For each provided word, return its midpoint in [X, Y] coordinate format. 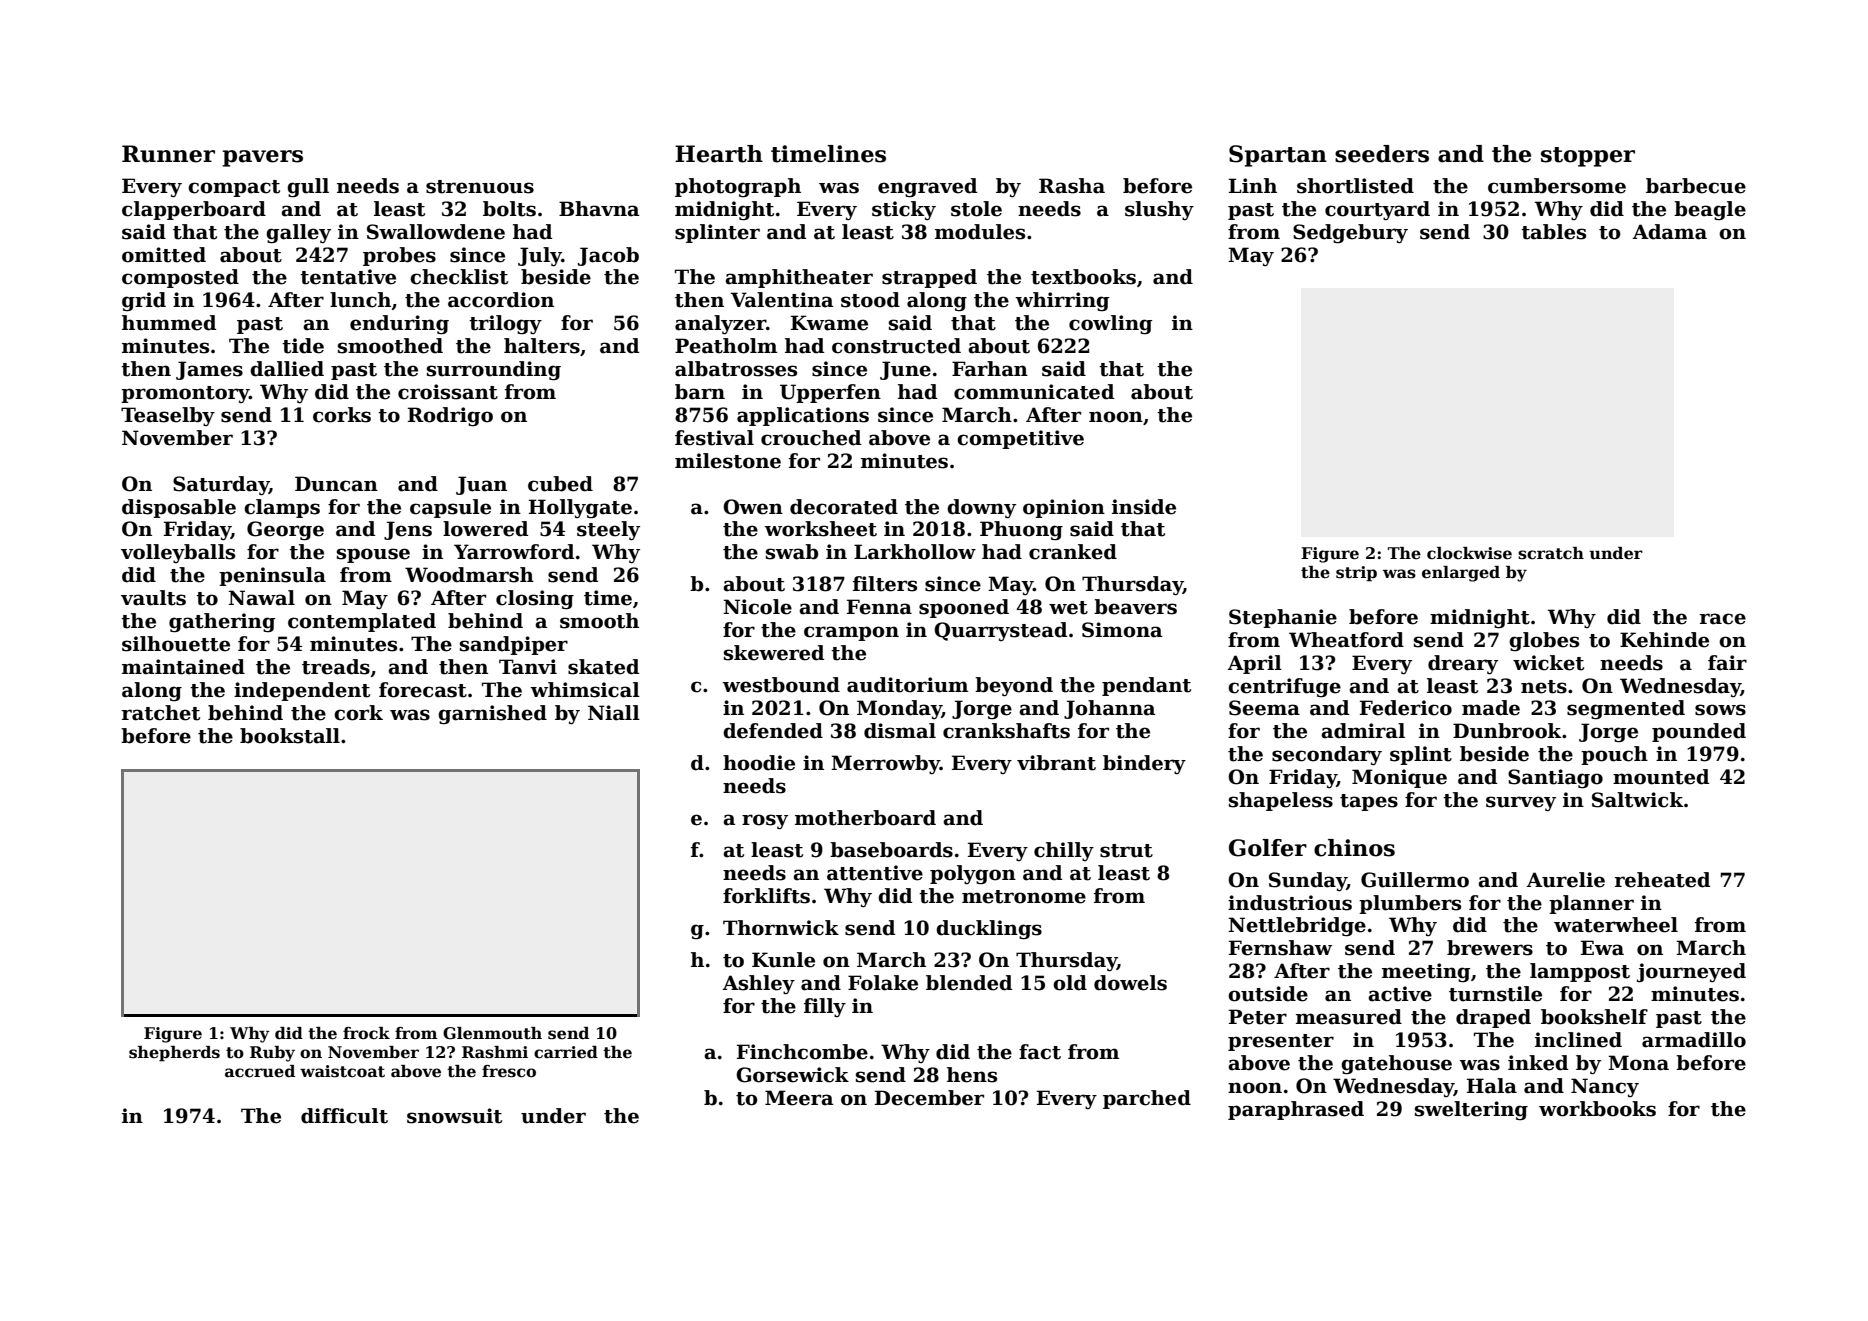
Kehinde [1664, 640]
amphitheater [799, 278]
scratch [1551, 553]
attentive [875, 873]
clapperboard [194, 210]
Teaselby [168, 416]
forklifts [766, 896]
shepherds [174, 1054]
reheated [1662, 880]
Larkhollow [915, 552]
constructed [896, 346]
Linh [1253, 185]
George [285, 531]
